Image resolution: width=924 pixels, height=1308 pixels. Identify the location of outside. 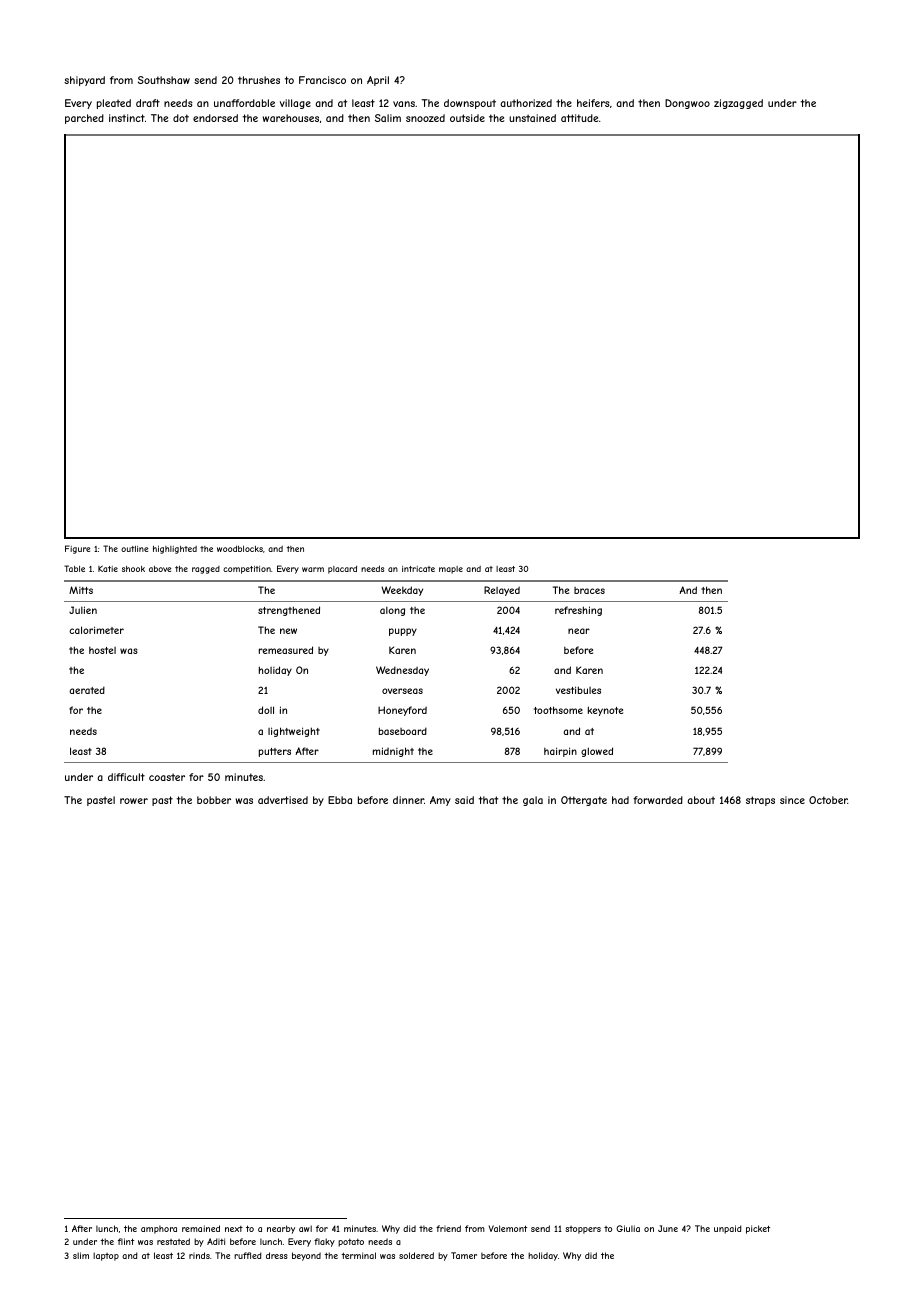
(467, 118).
